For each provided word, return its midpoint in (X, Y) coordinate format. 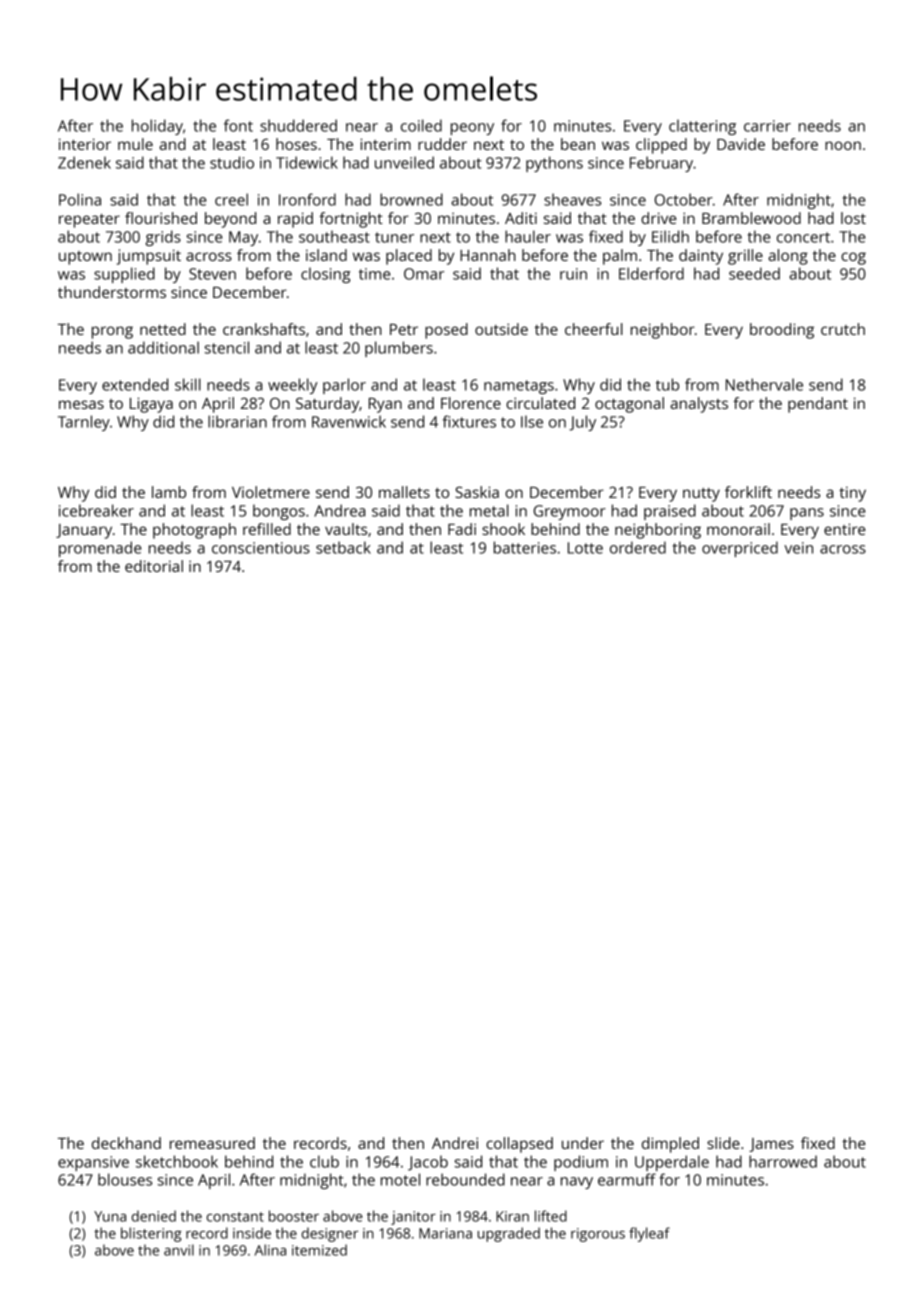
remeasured (212, 1143)
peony (472, 129)
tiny (852, 494)
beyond (230, 220)
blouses (125, 1179)
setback (343, 547)
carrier (767, 126)
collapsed (519, 1145)
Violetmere (271, 492)
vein (798, 548)
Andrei (455, 1143)
